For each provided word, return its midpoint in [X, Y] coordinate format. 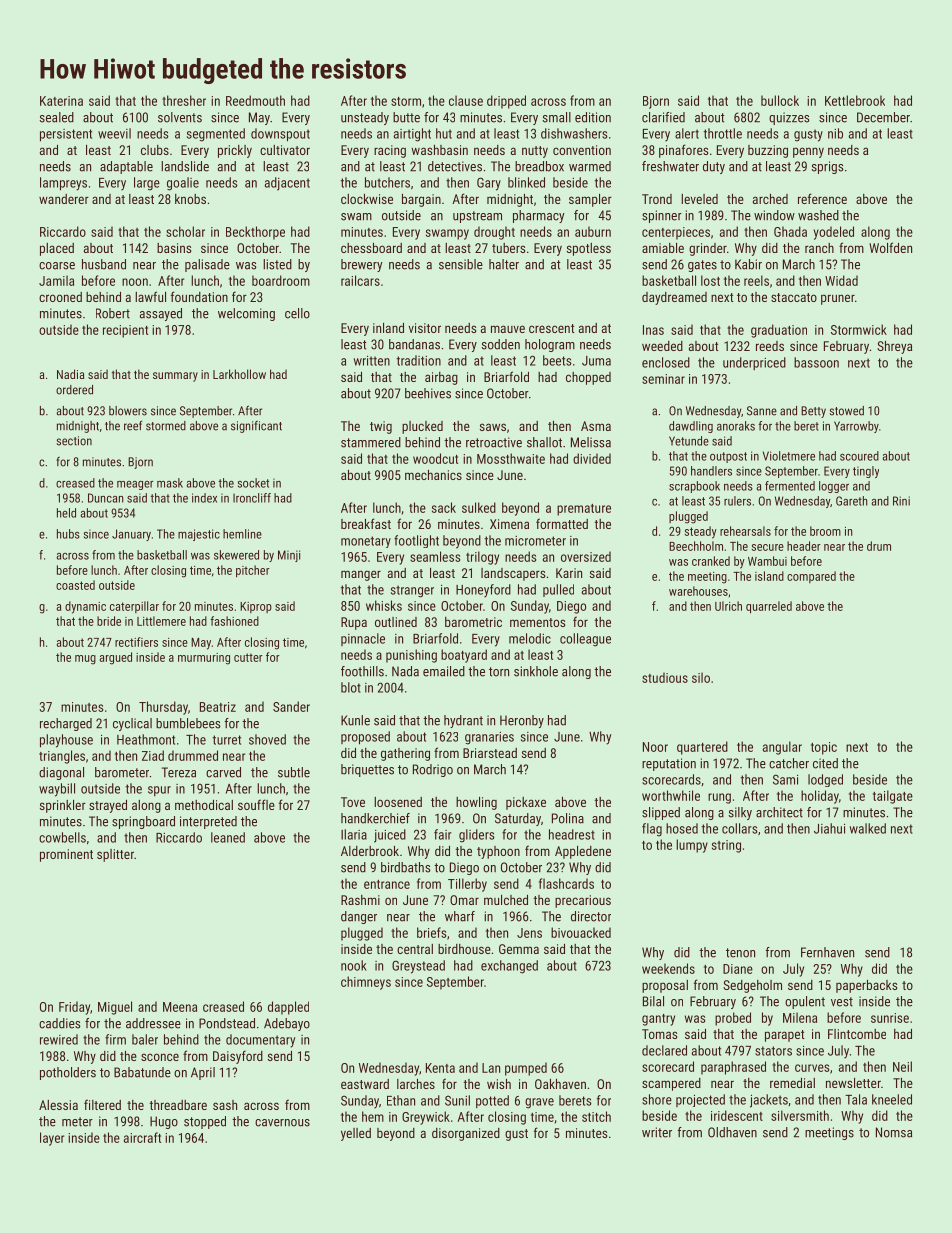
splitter [115, 855]
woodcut [435, 458]
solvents [180, 117]
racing [390, 151]
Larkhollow [239, 374]
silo [701, 677]
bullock [780, 100]
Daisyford [238, 1057]
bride [109, 621]
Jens [529, 933]
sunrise [890, 1018]
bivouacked [581, 932]
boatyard [464, 656]
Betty [813, 412]
